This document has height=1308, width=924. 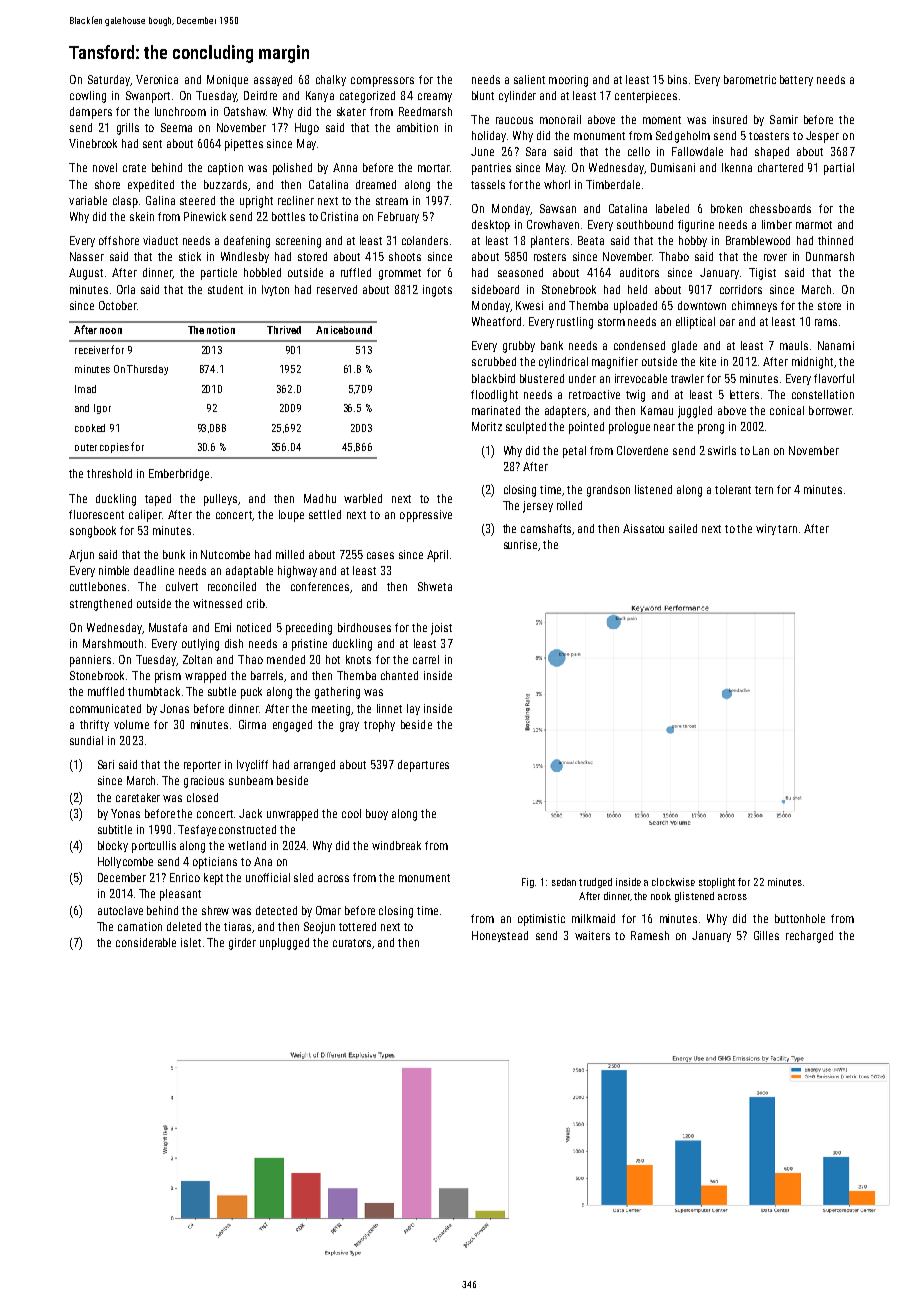 What do you see at coordinates (242, 944) in the document?
I see `girder` at bounding box center [242, 944].
